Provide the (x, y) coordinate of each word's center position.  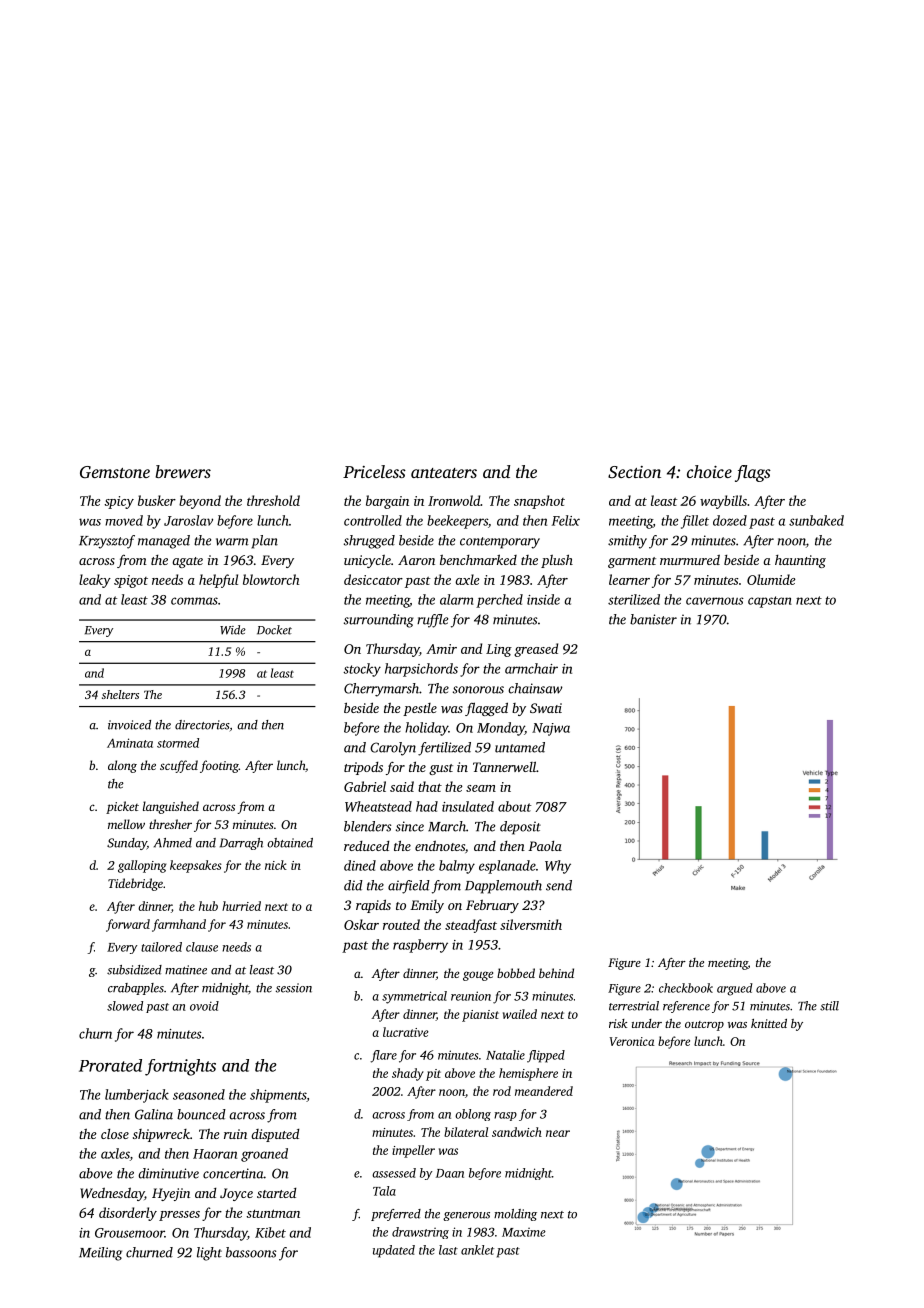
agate (187, 562)
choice (709, 471)
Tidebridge (135, 884)
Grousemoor (130, 1233)
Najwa (551, 729)
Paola (545, 846)
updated (394, 1251)
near (558, 1133)
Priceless (374, 471)
